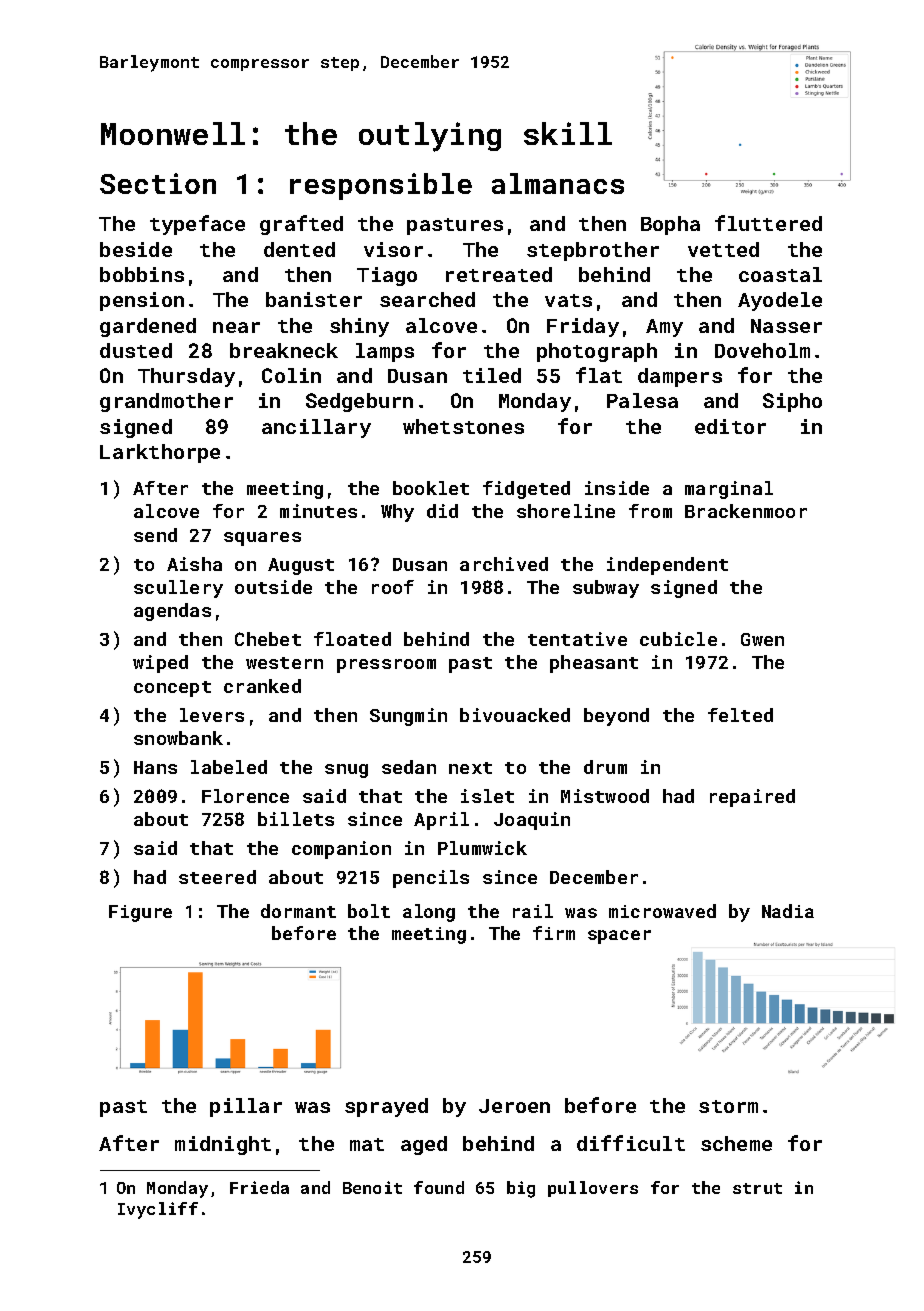  I want to click on dampers, so click(680, 377).
